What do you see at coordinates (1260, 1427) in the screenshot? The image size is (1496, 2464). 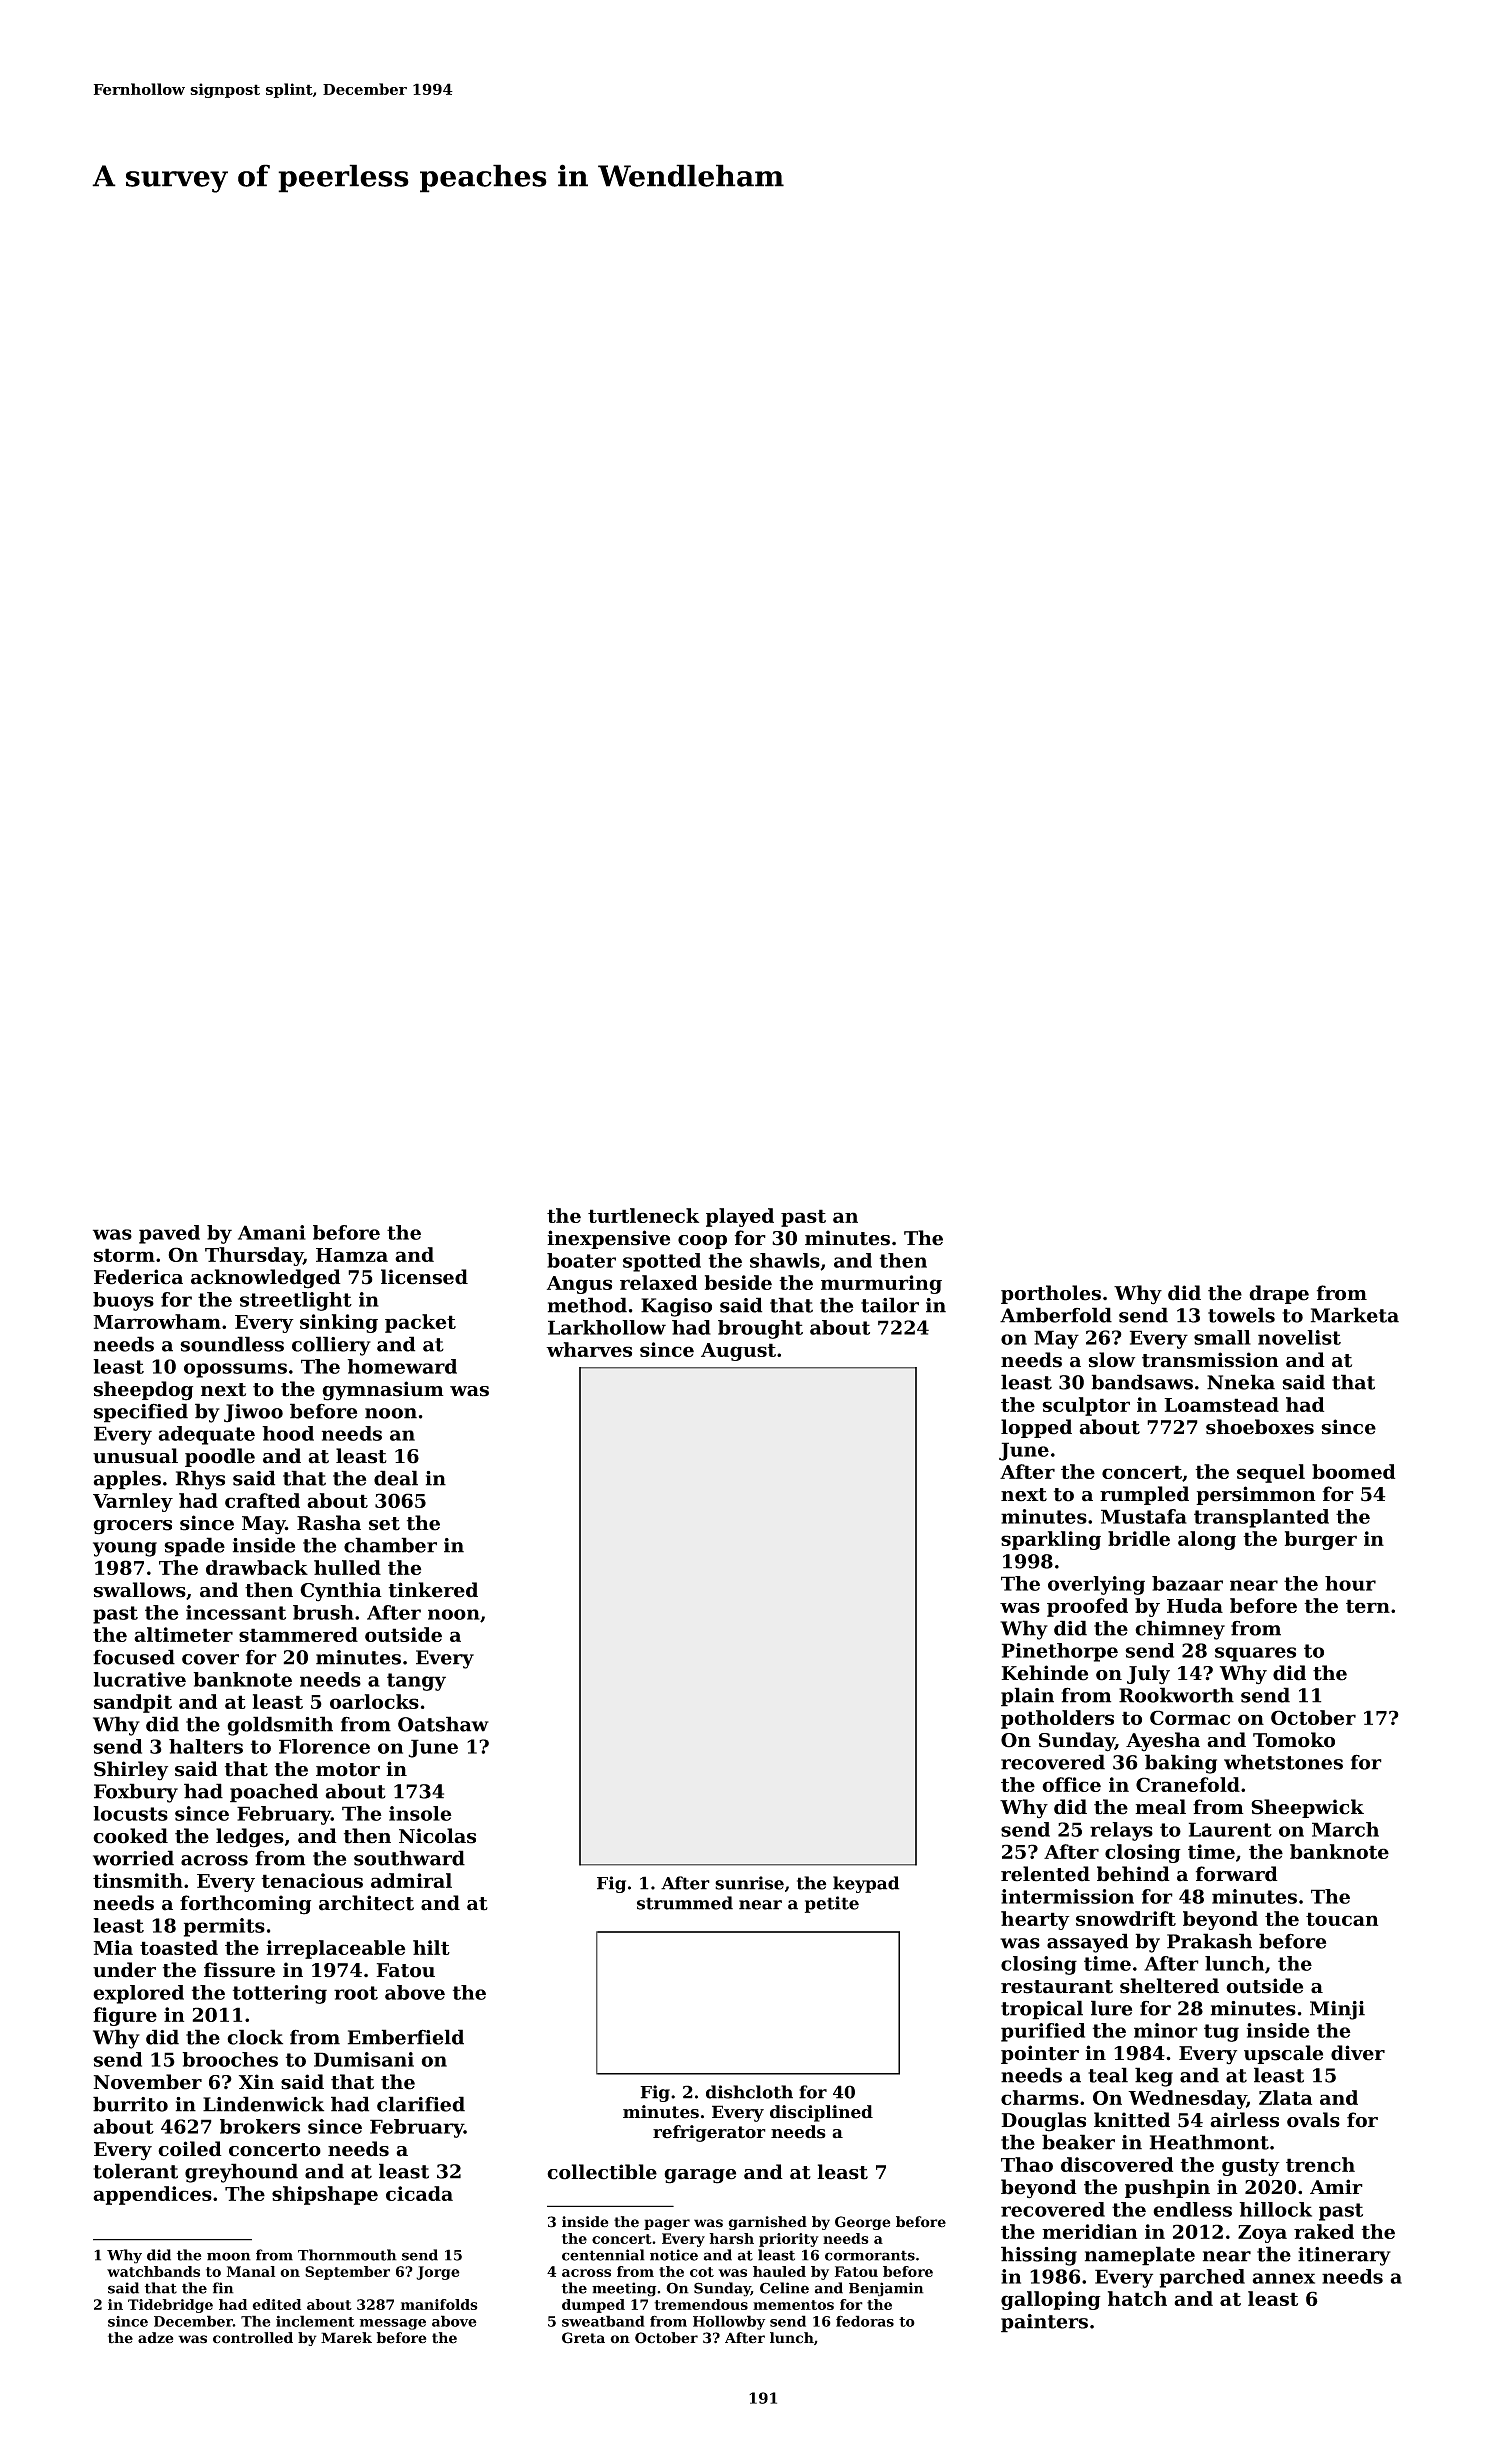 I see `shoeboxes` at bounding box center [1260, 1427].
